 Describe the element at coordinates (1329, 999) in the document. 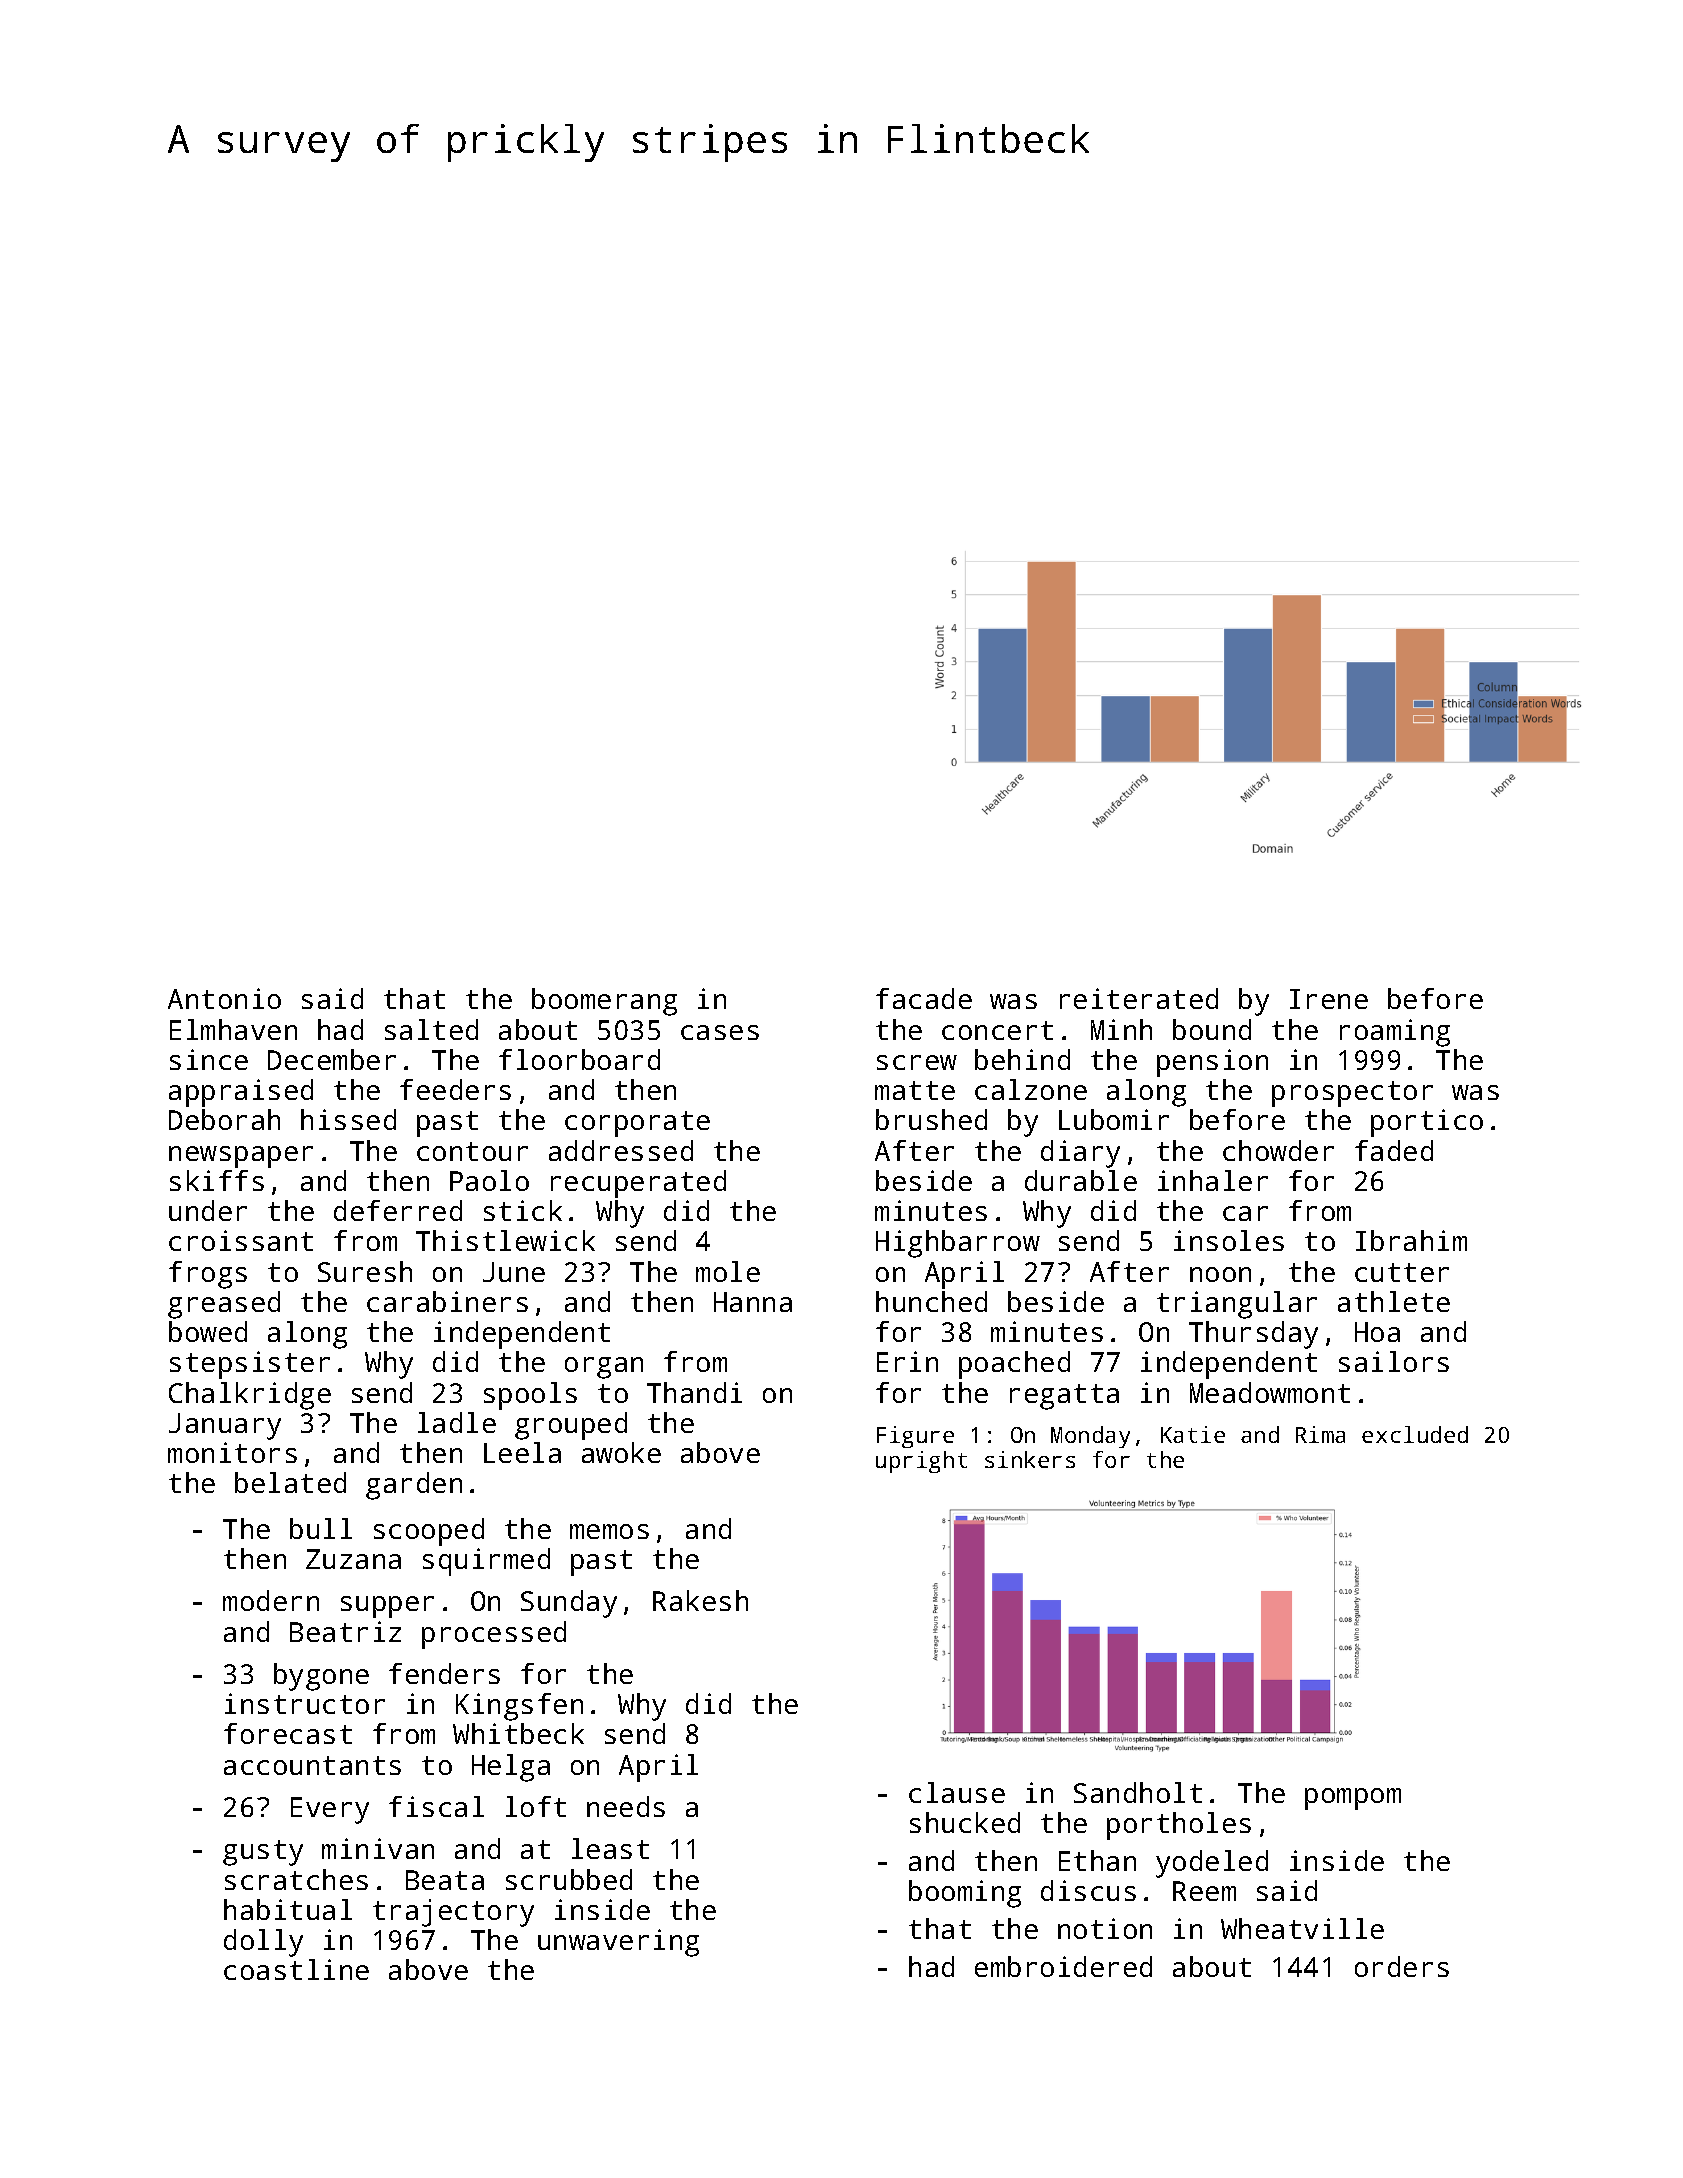

I see `Irene` at that location.
